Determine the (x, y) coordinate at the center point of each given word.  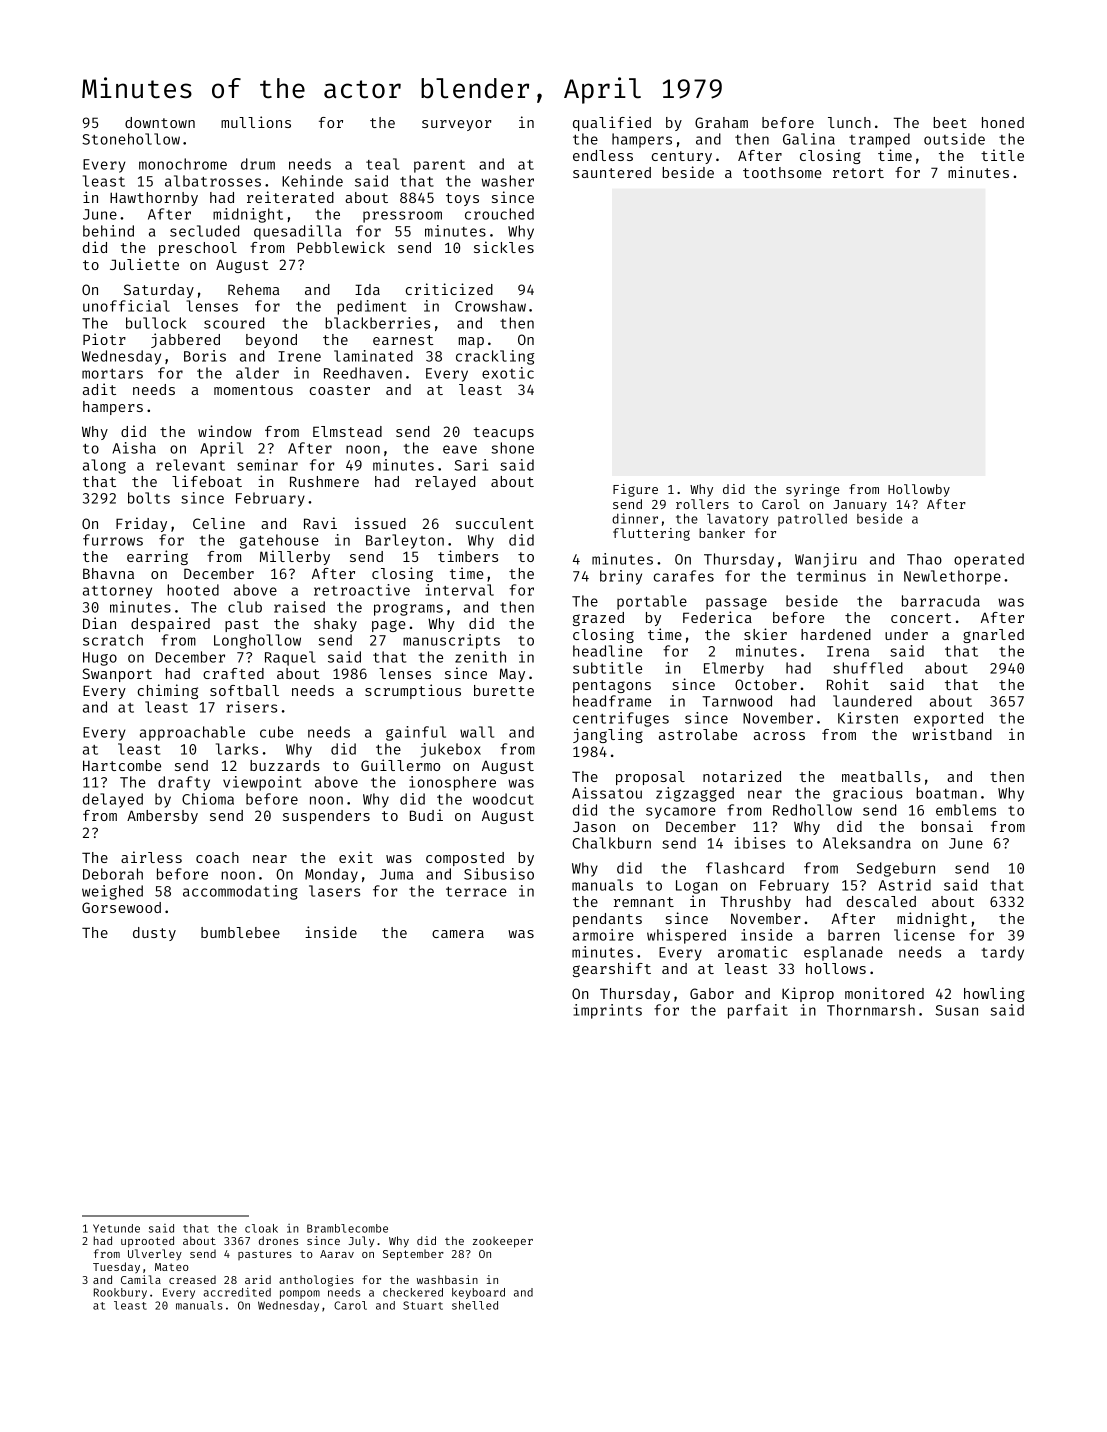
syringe (812, 490)
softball (244, 690)
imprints (608, 1011)
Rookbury (120, 1293)
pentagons (612, 686)
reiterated (290, 197)
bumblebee (240, 932)
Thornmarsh (871, 1010)
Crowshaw (490, 306)
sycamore (681, 813)
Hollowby (919, 490)
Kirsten (868, 718)
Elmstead (347, 431)
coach (217, 857)
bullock (156, 323)
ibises (760, 843)
